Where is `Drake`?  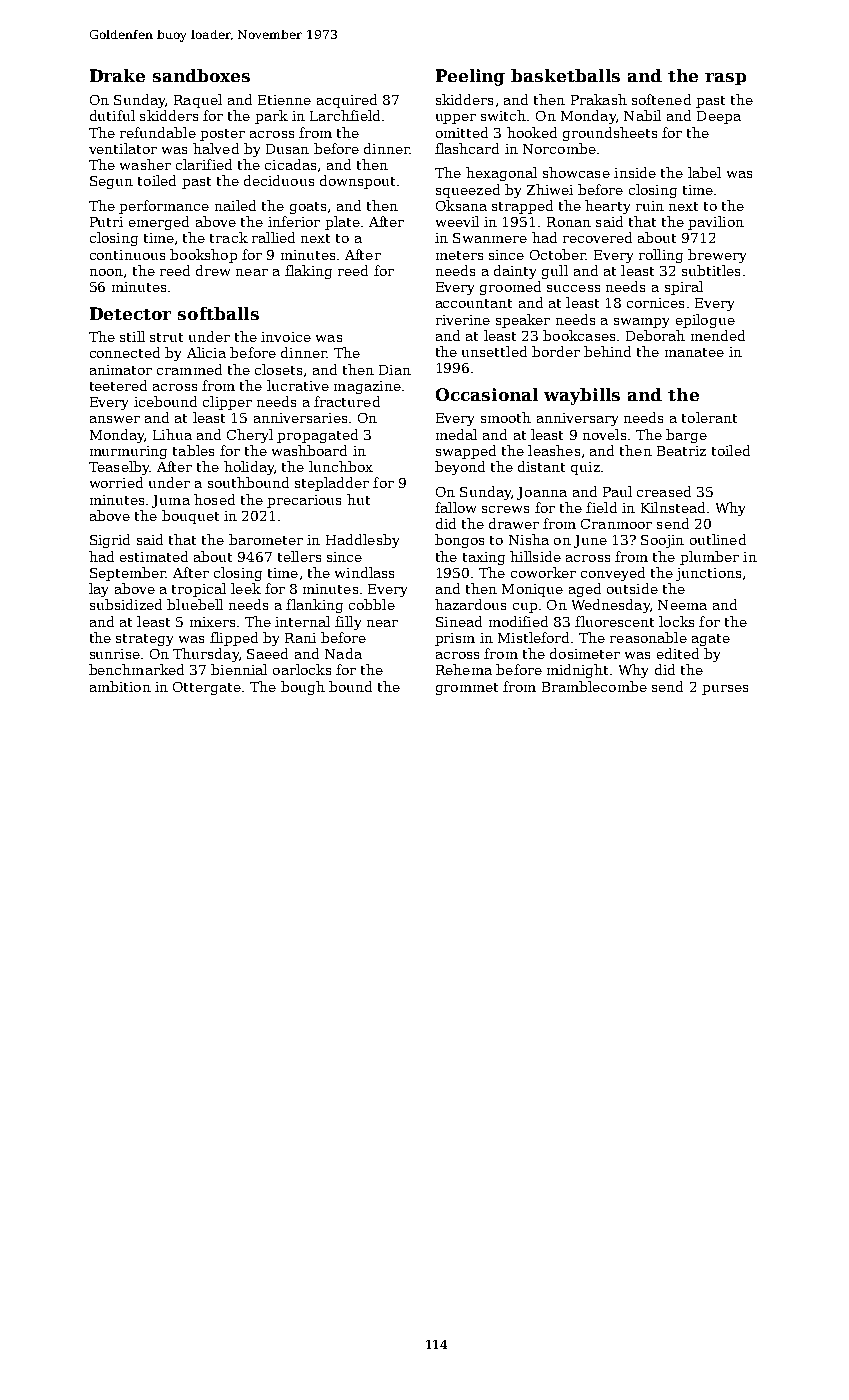
Drake is located at coordinates (117, 75).
